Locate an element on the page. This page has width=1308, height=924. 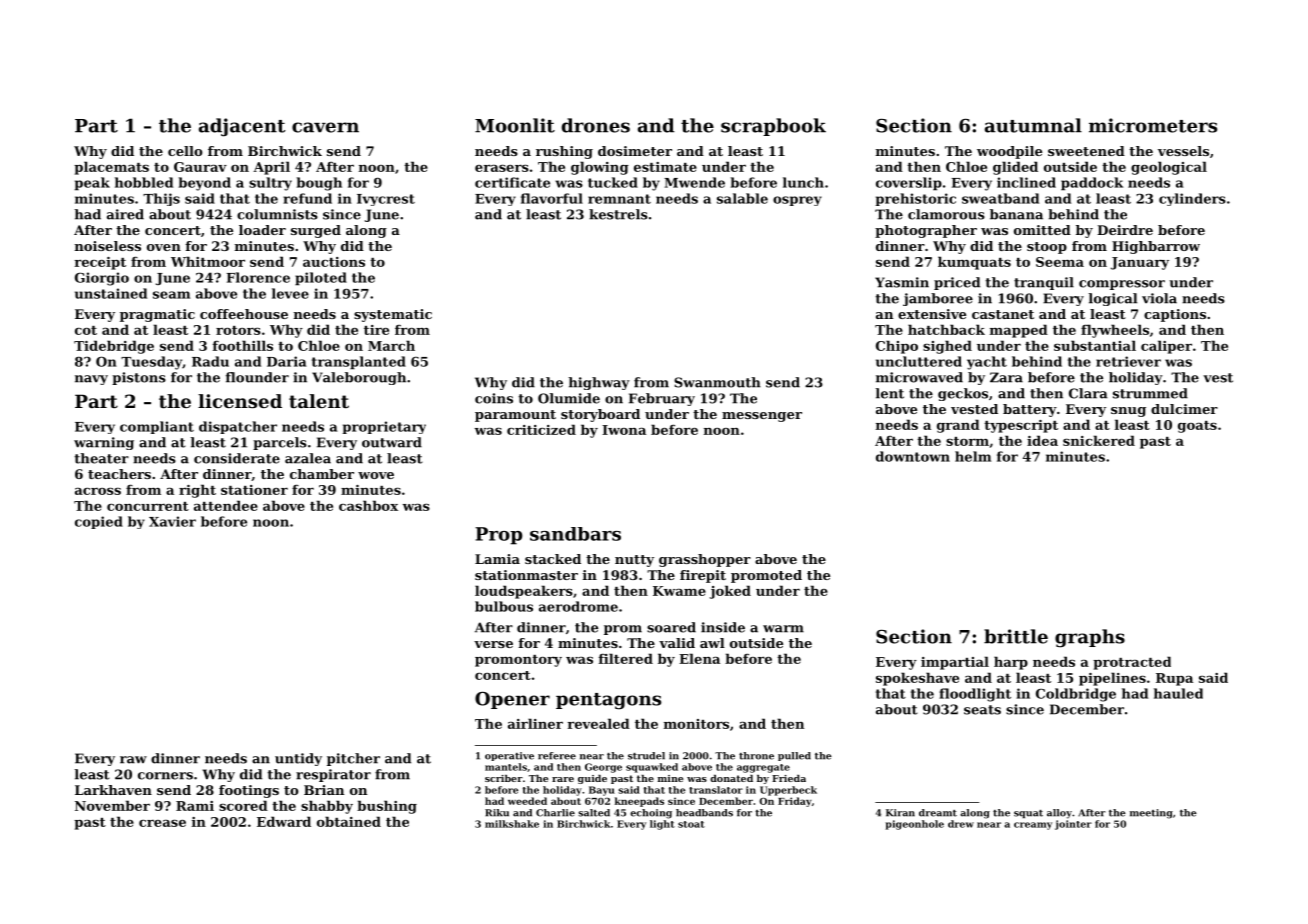
licensed is located at coordinates (240, 401).
